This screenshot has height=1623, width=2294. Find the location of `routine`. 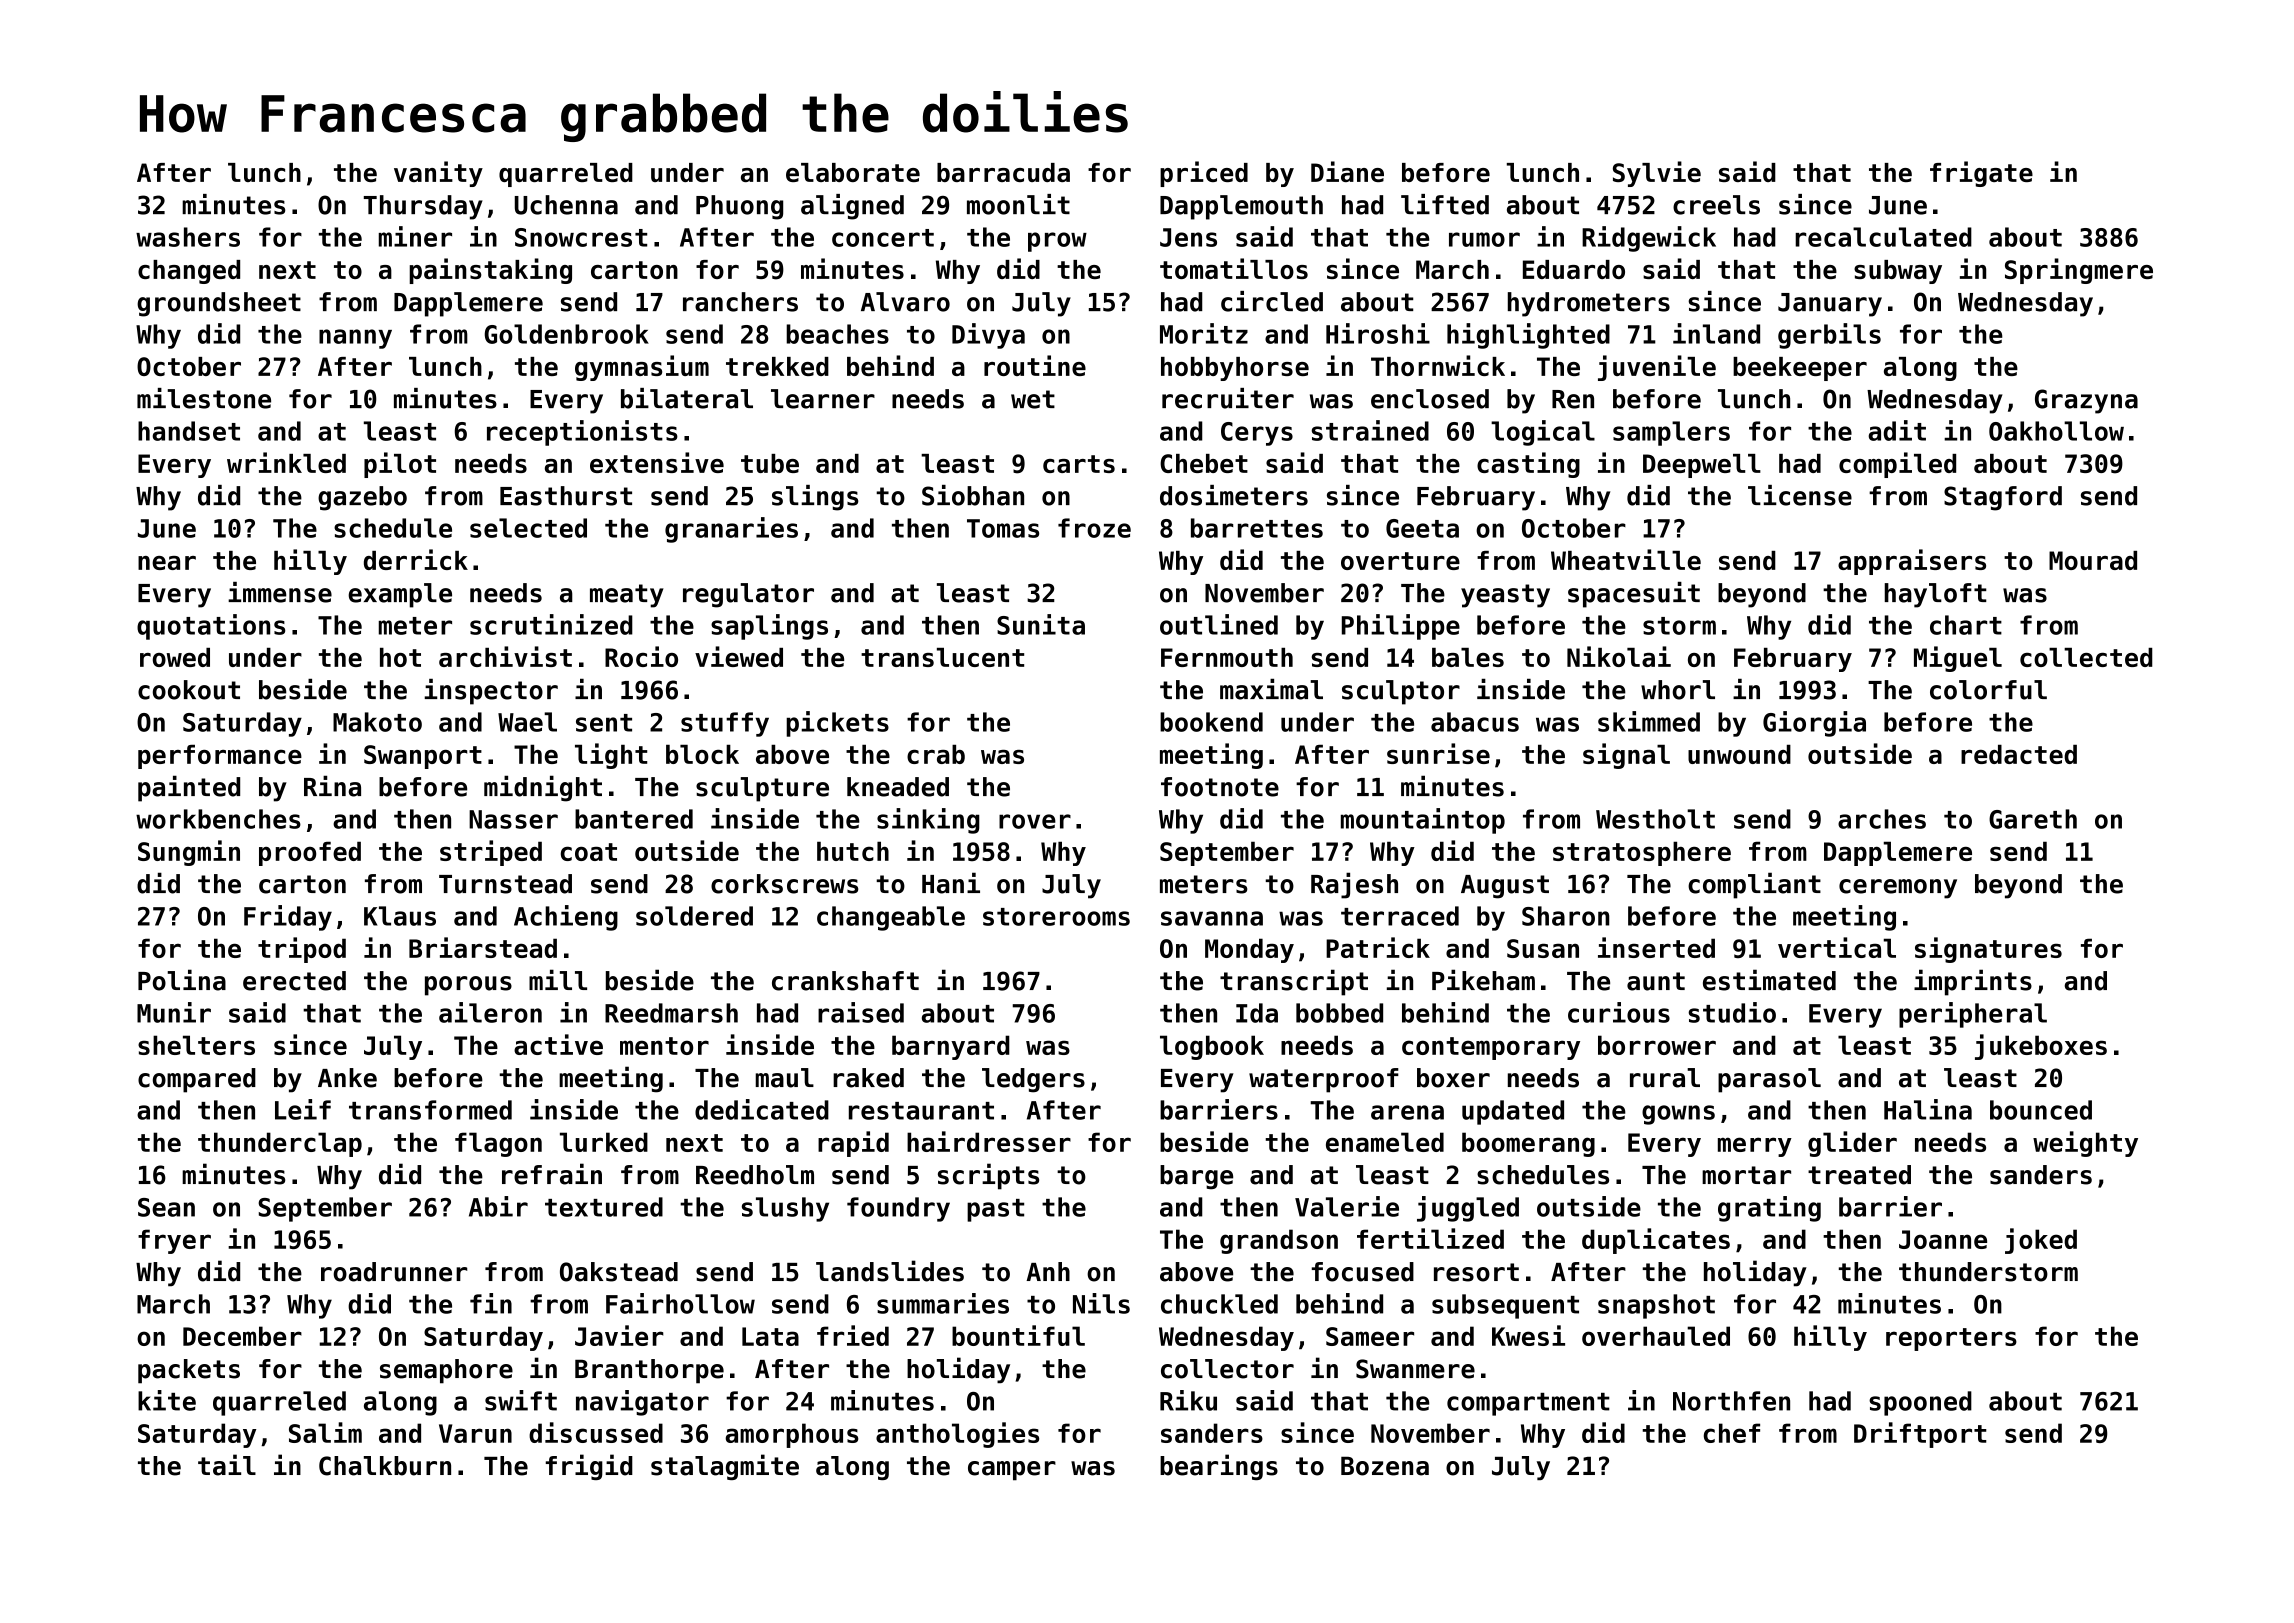

routine is located at coordinates (1035, 365).
